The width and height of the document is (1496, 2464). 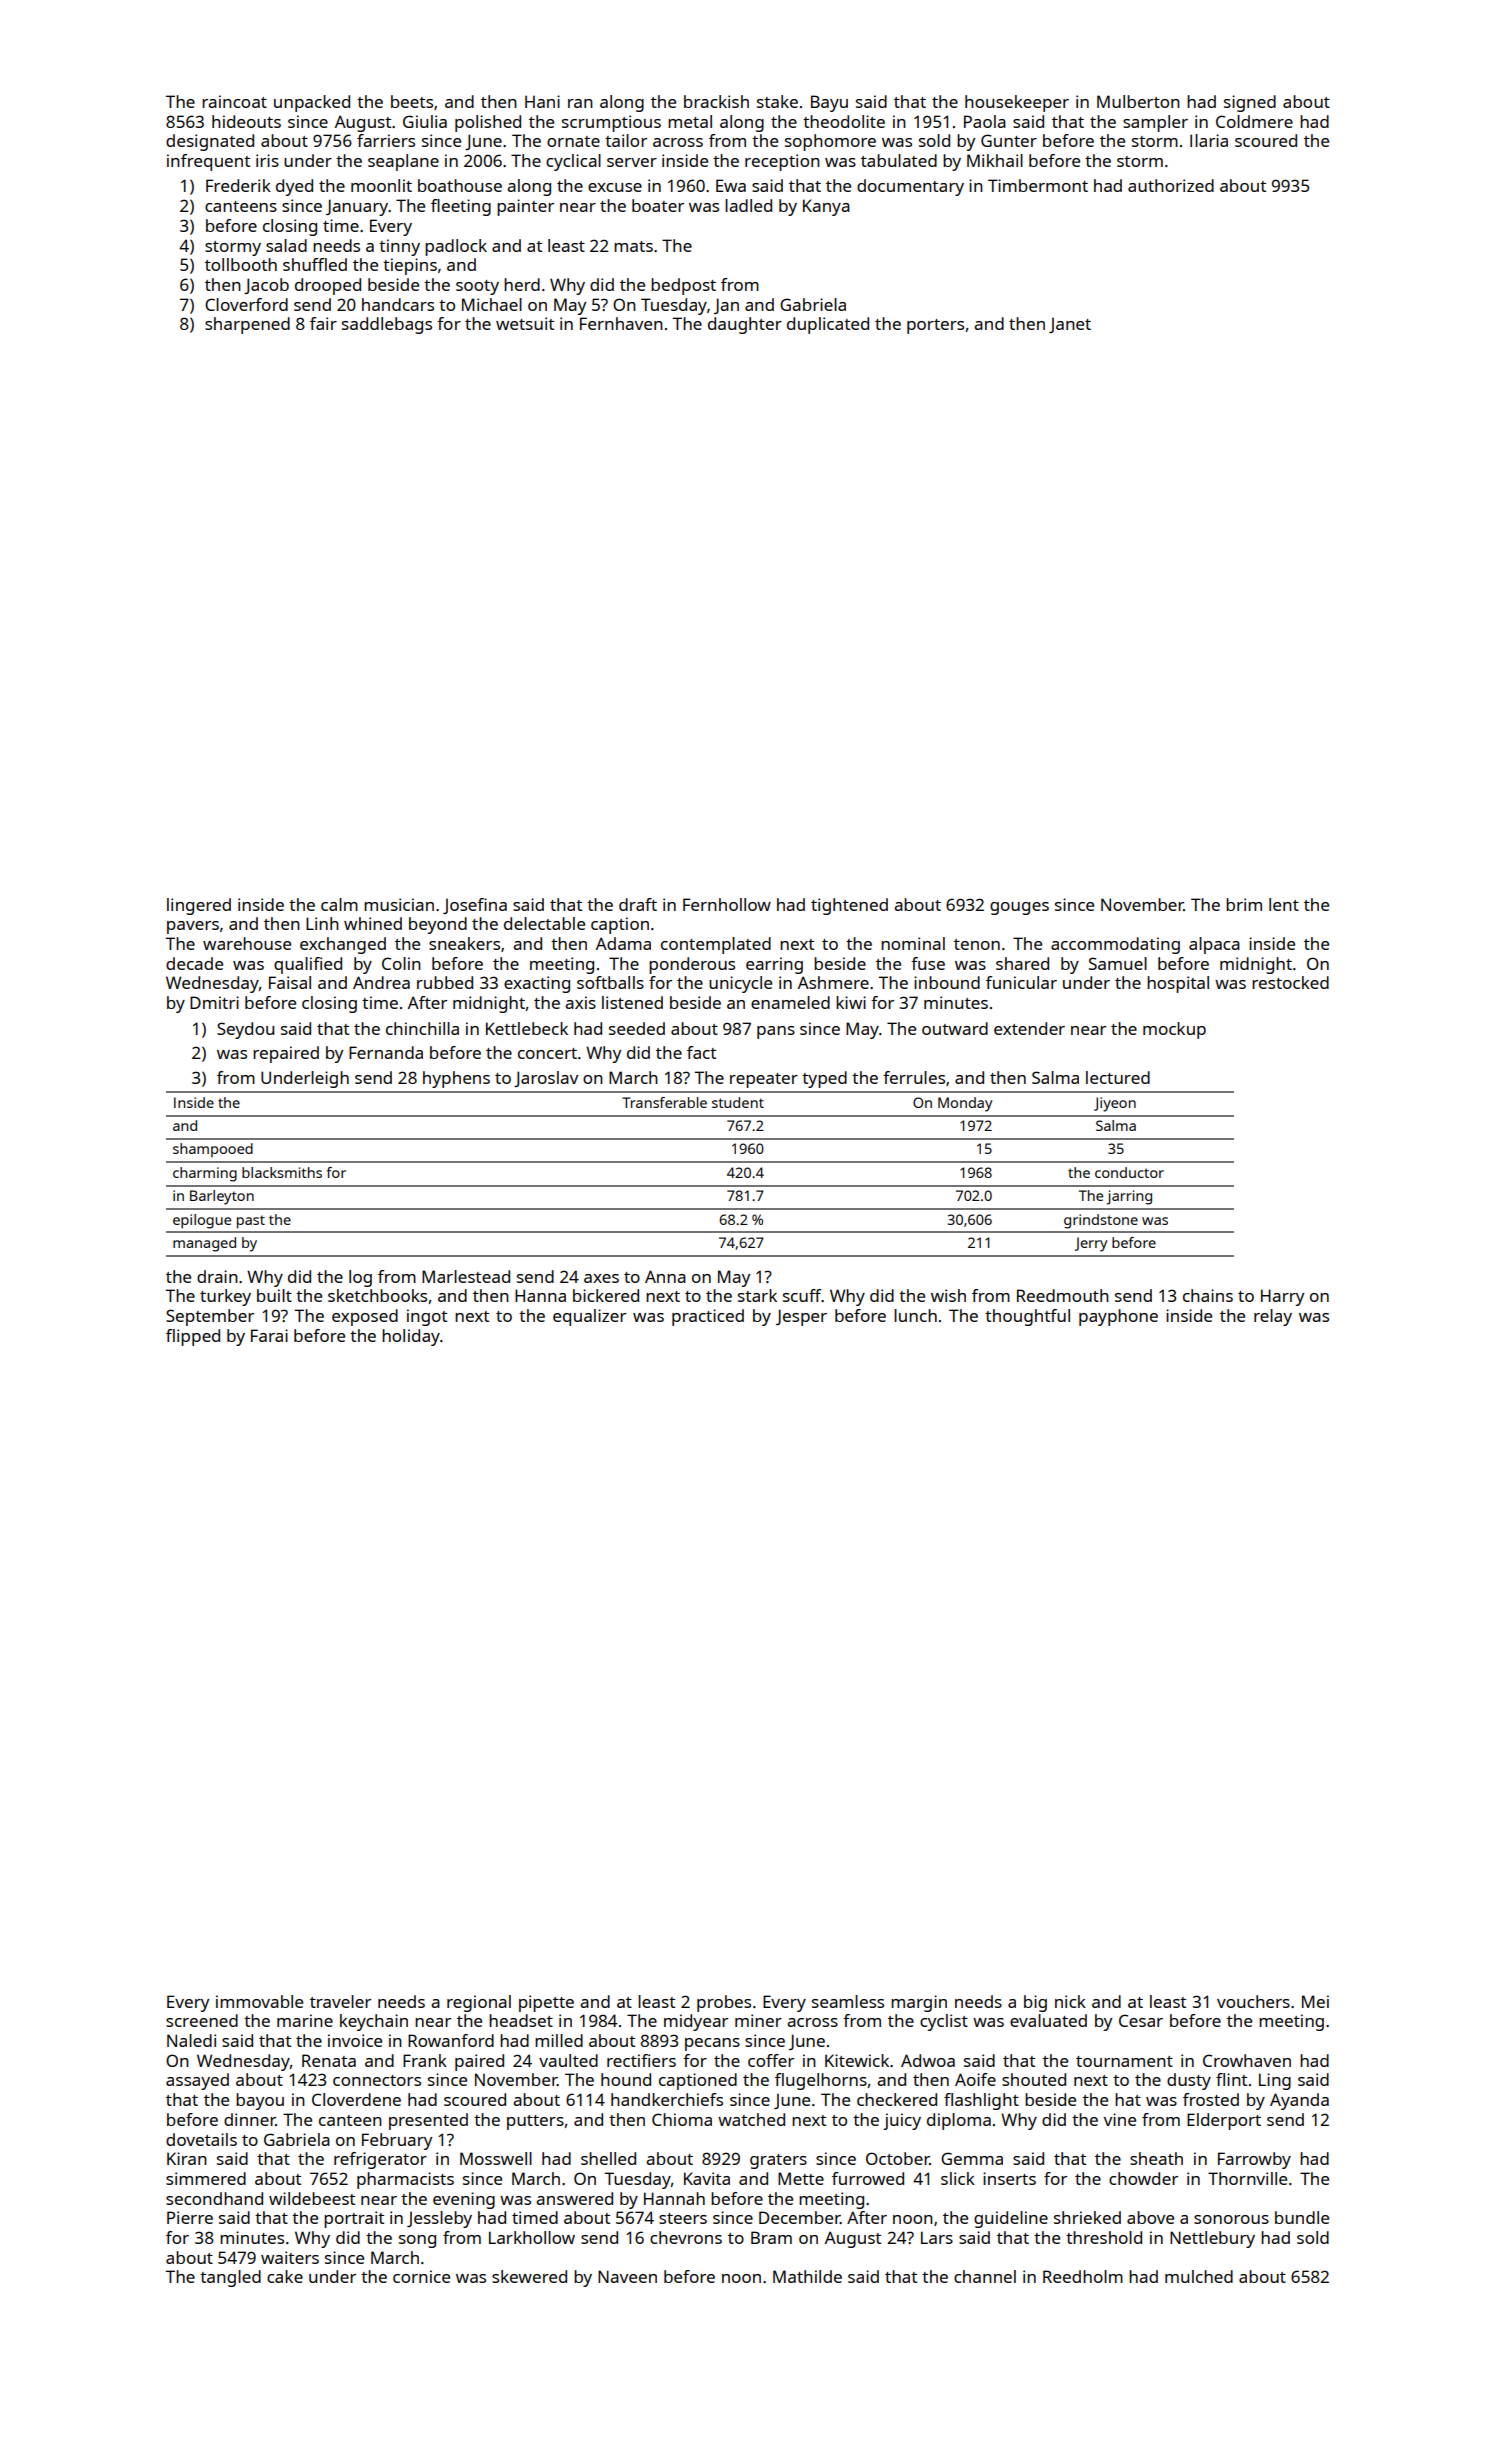 What do you see at coordinates (801, 1317) in the document?
I see `Jesper` at bounding box center [801, 1317].
